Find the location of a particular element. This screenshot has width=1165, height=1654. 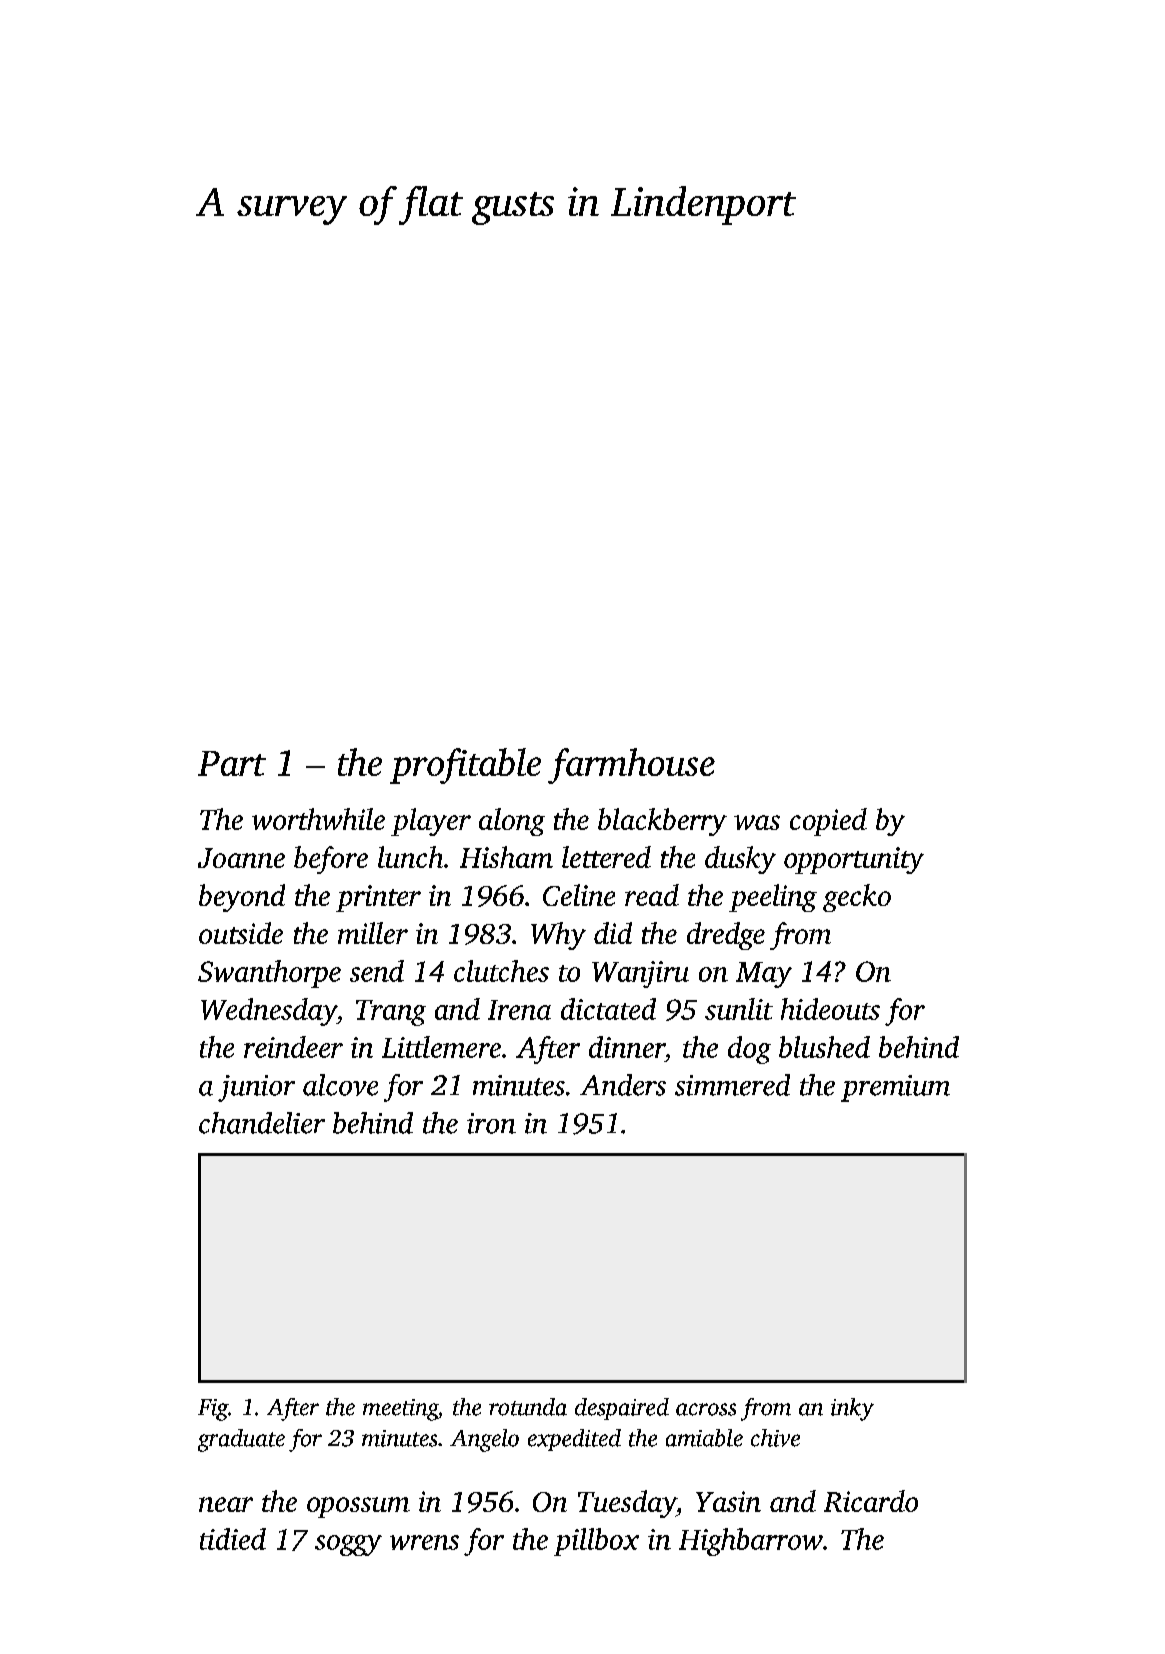

worthwhile is located at coordinates (318, 819).
